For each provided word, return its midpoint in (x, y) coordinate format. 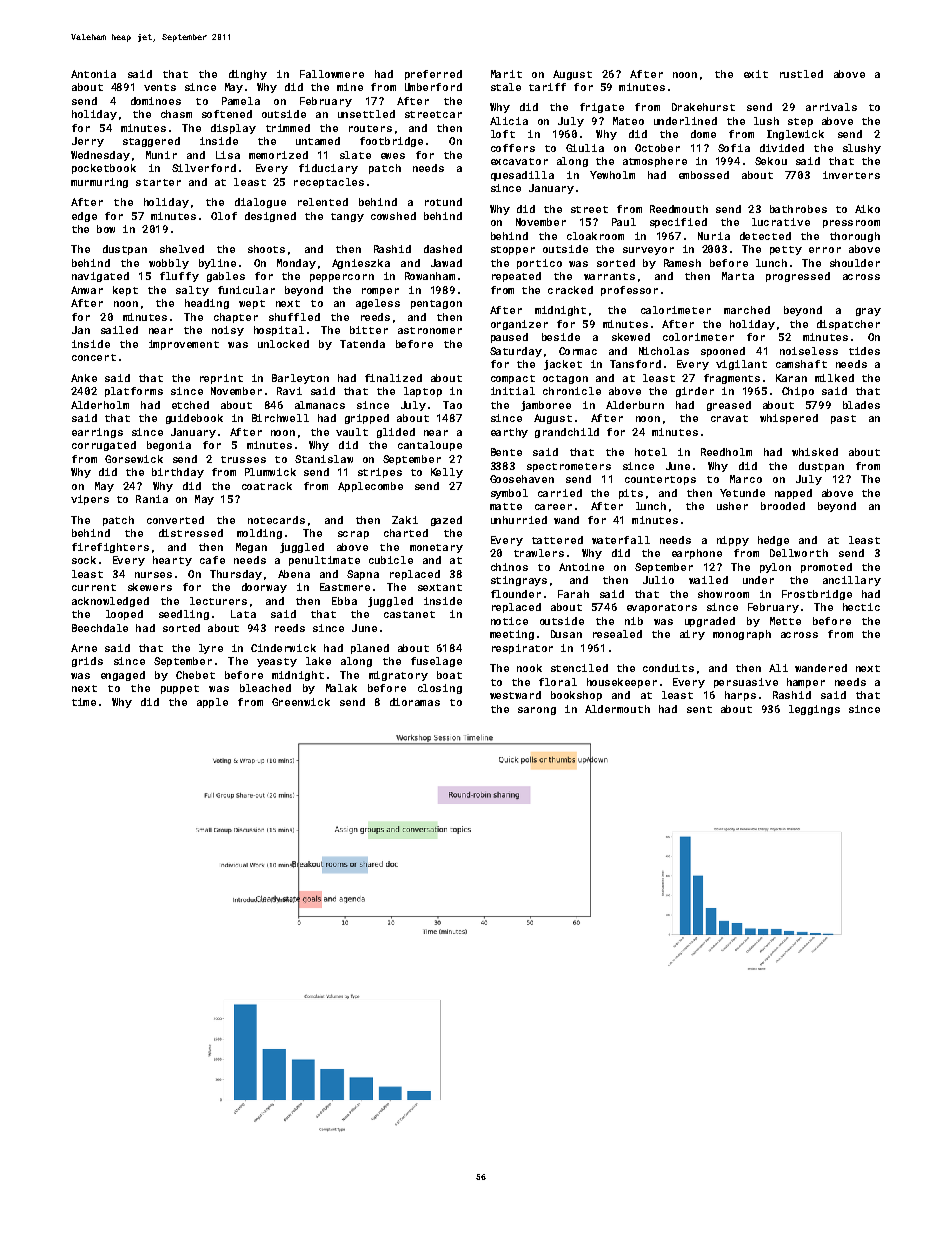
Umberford (433, 87)
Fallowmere (332, 74)
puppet (180, 689)
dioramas (415, 702)
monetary (436, 548)
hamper (806, 683)
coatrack (267, 486)
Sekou (771, 161)
